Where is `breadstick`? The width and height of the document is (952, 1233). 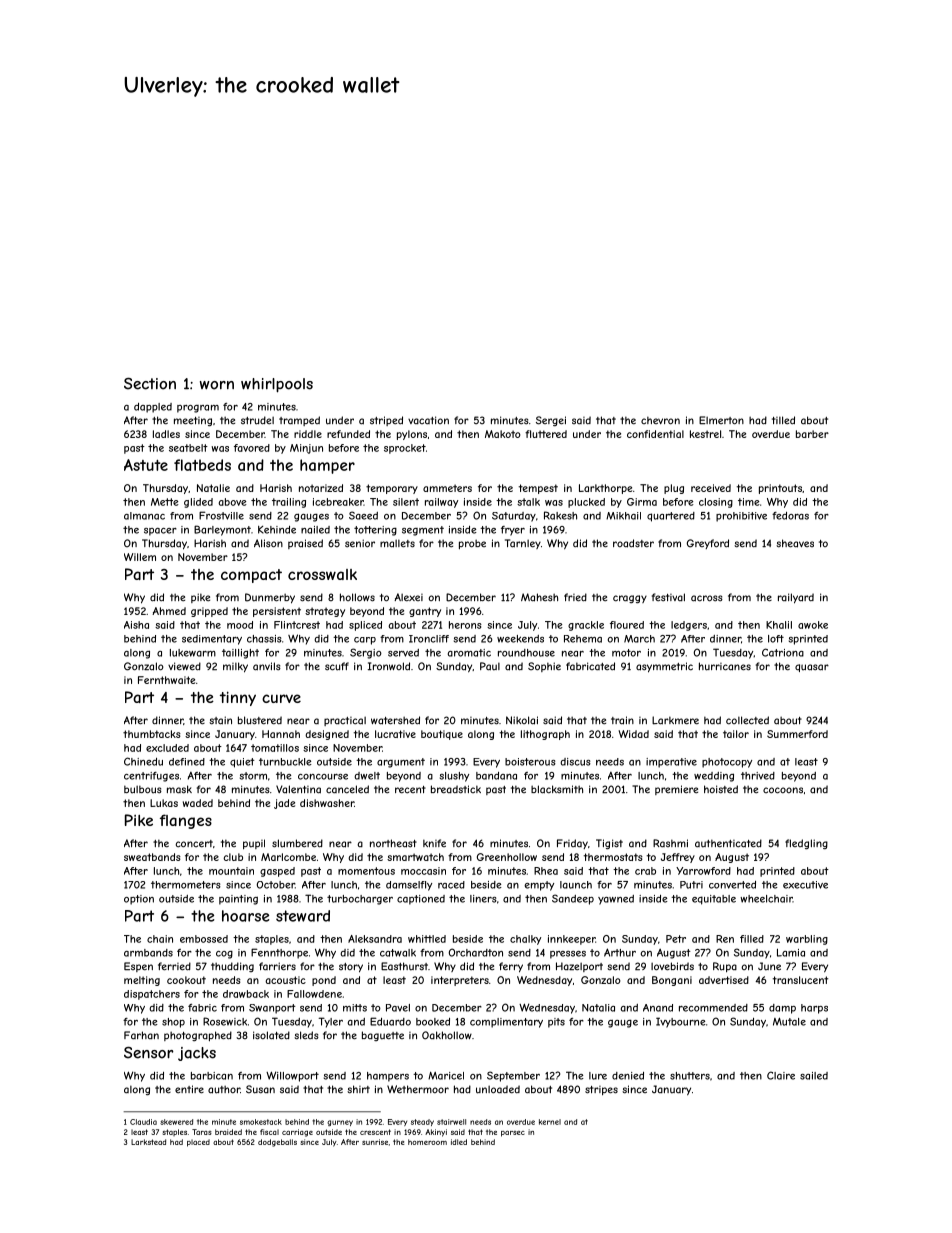 breadstick is located at coordinates (456, 789).
